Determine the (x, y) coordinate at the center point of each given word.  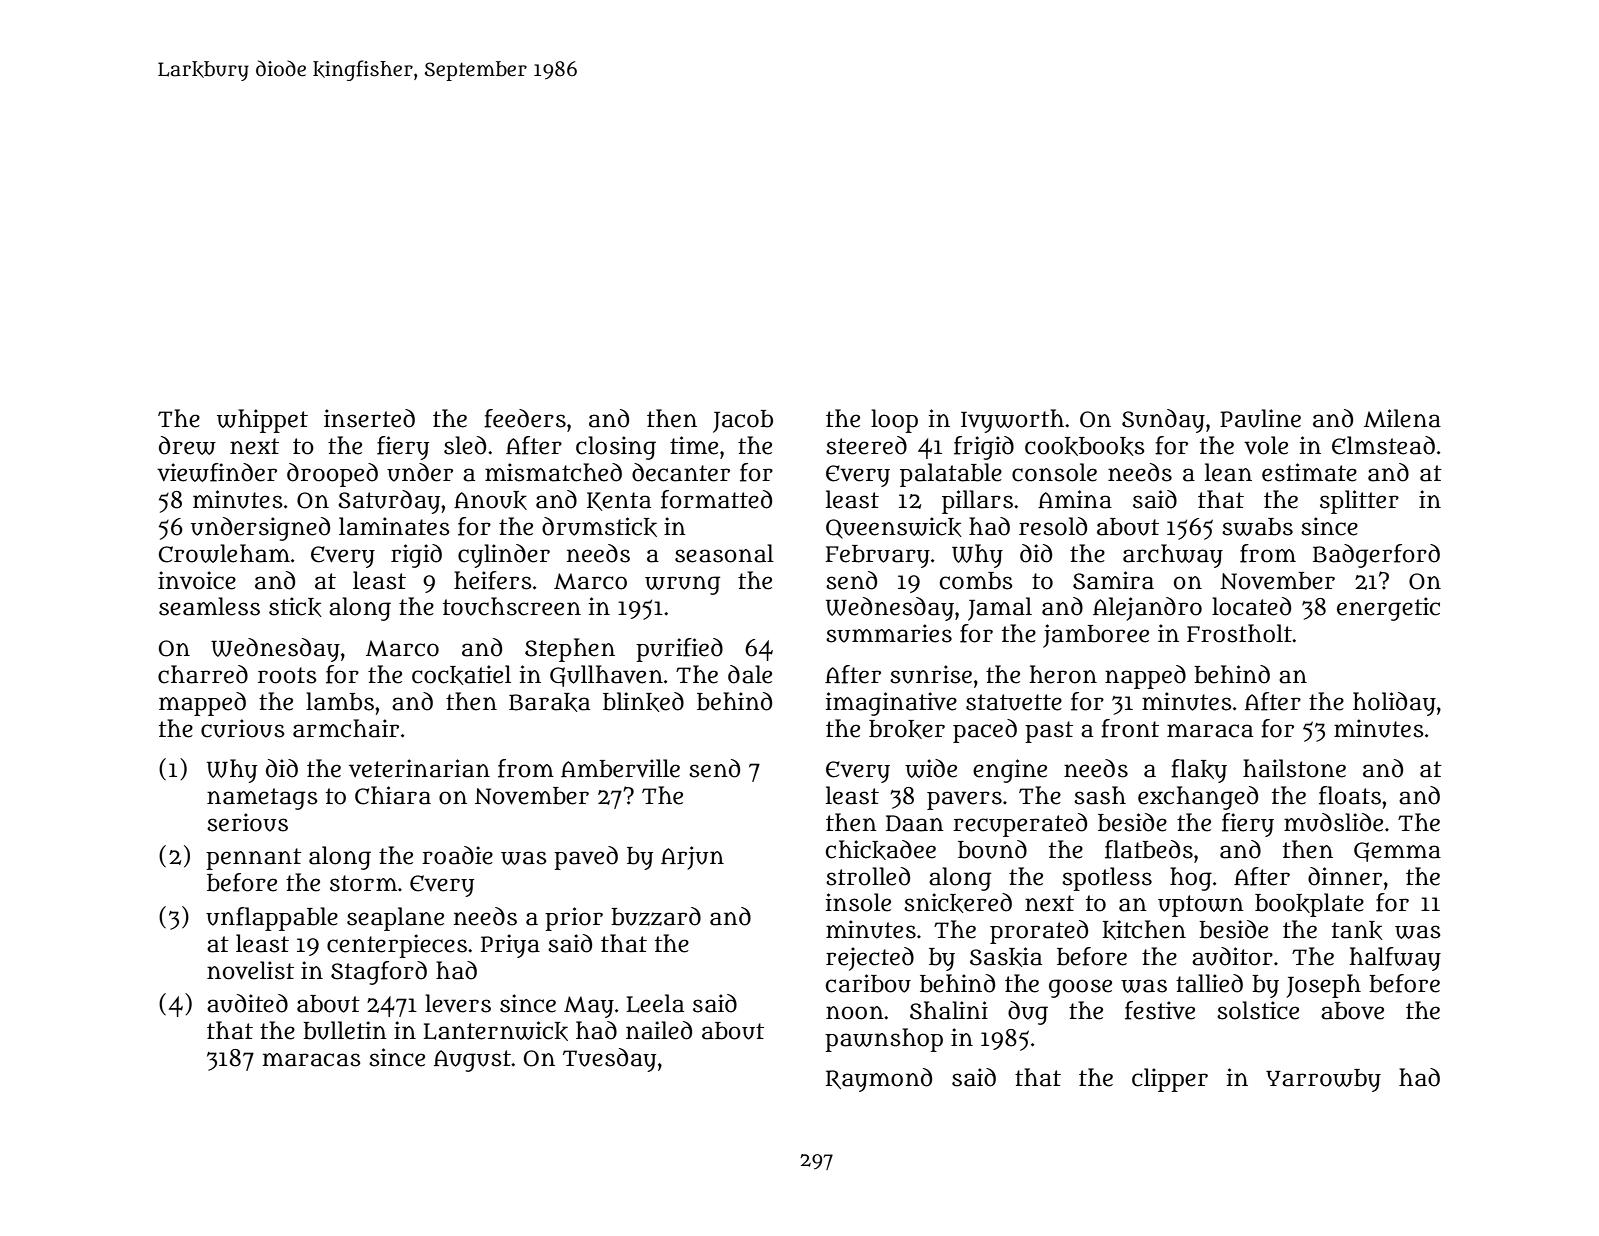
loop (894, 421)
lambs (340, 701)
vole (1266, 445)
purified (679, 650)
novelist (250, 970)
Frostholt (1239, 633)
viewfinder (217, 472)
